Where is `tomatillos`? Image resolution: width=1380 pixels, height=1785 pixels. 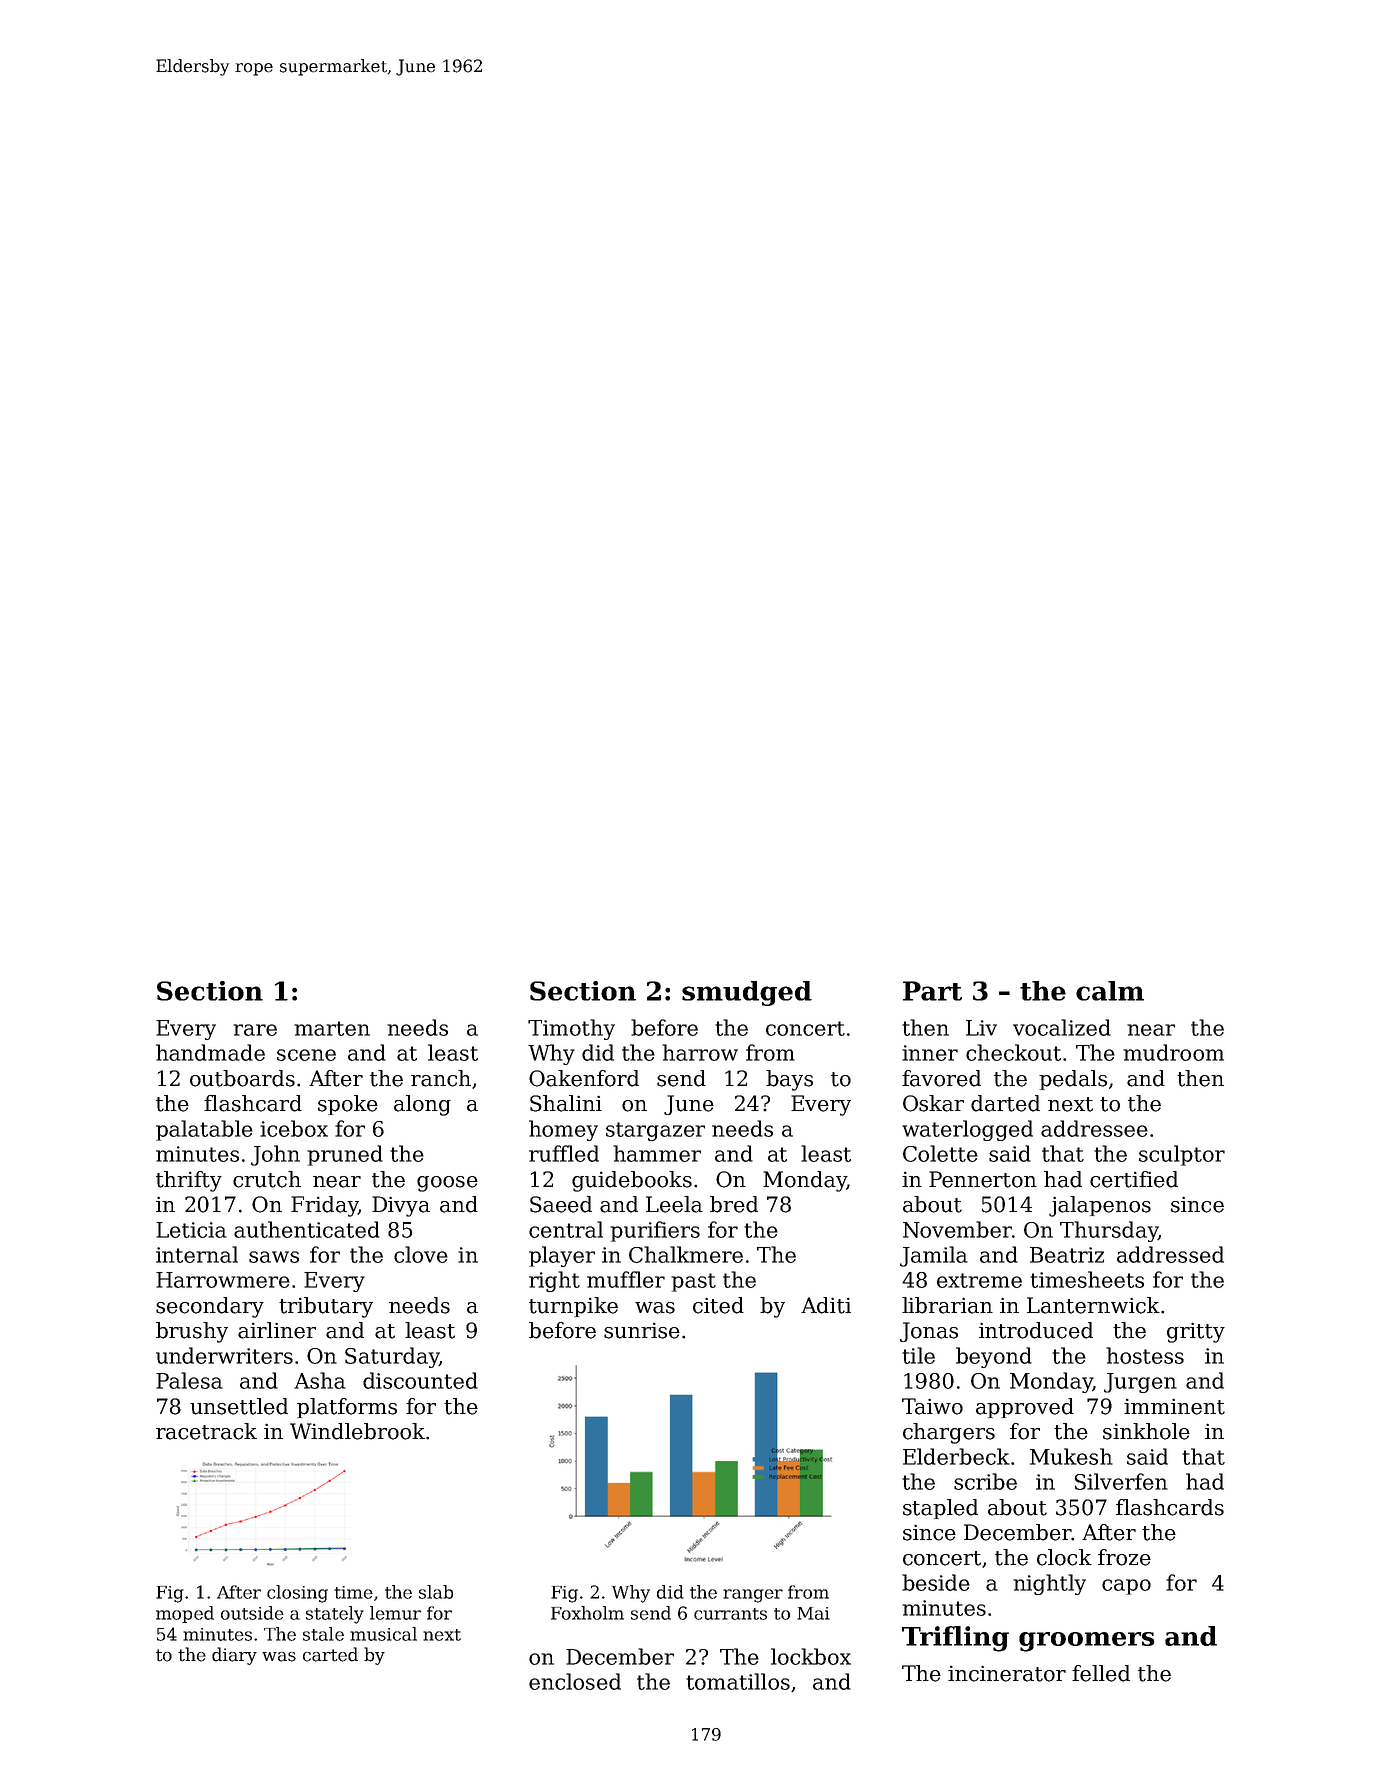
tomatillos is located at coordinates (738, 1681).
